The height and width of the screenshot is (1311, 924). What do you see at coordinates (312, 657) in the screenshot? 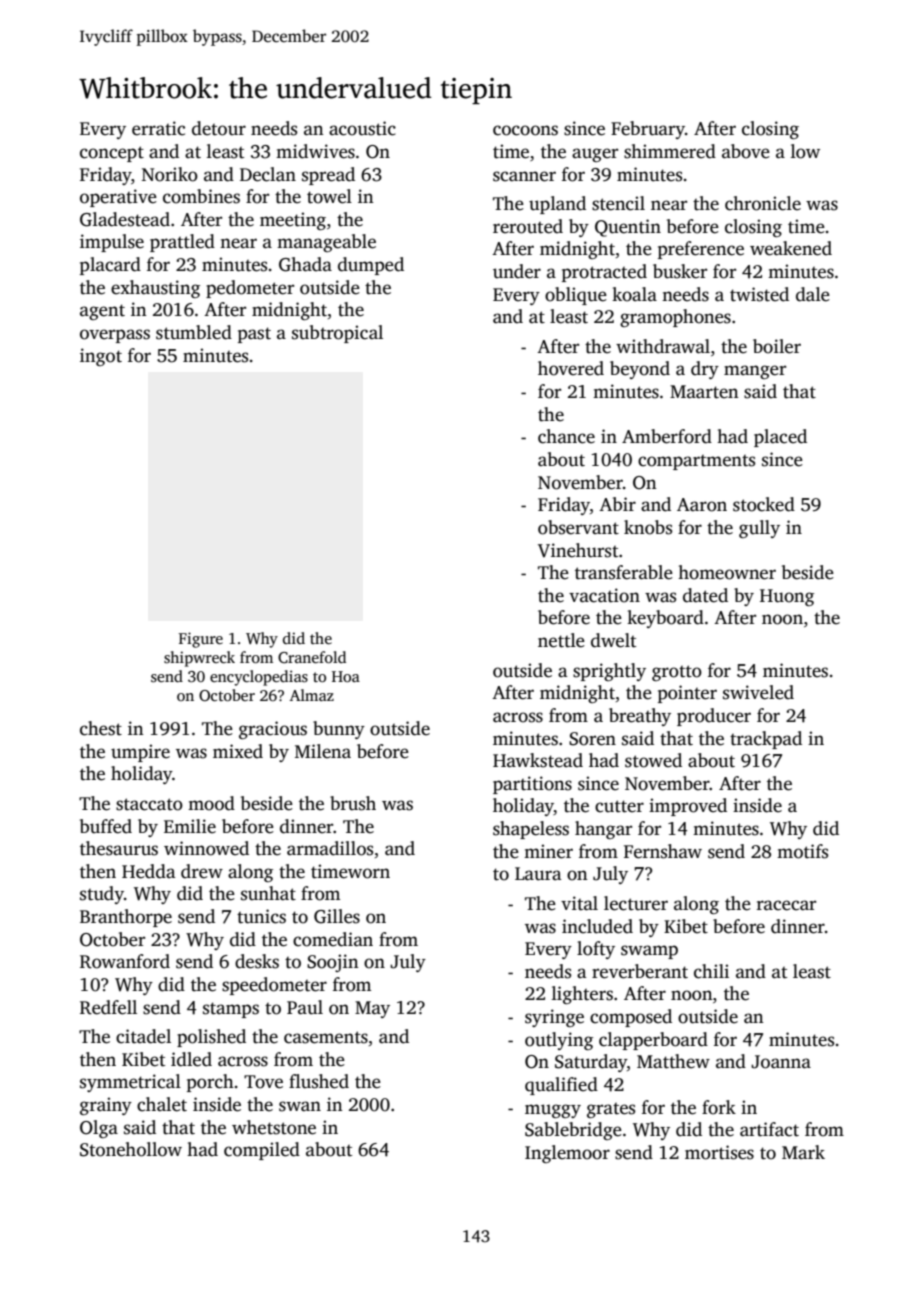
I see `Cranefold` at bounding box center [312, 657].
